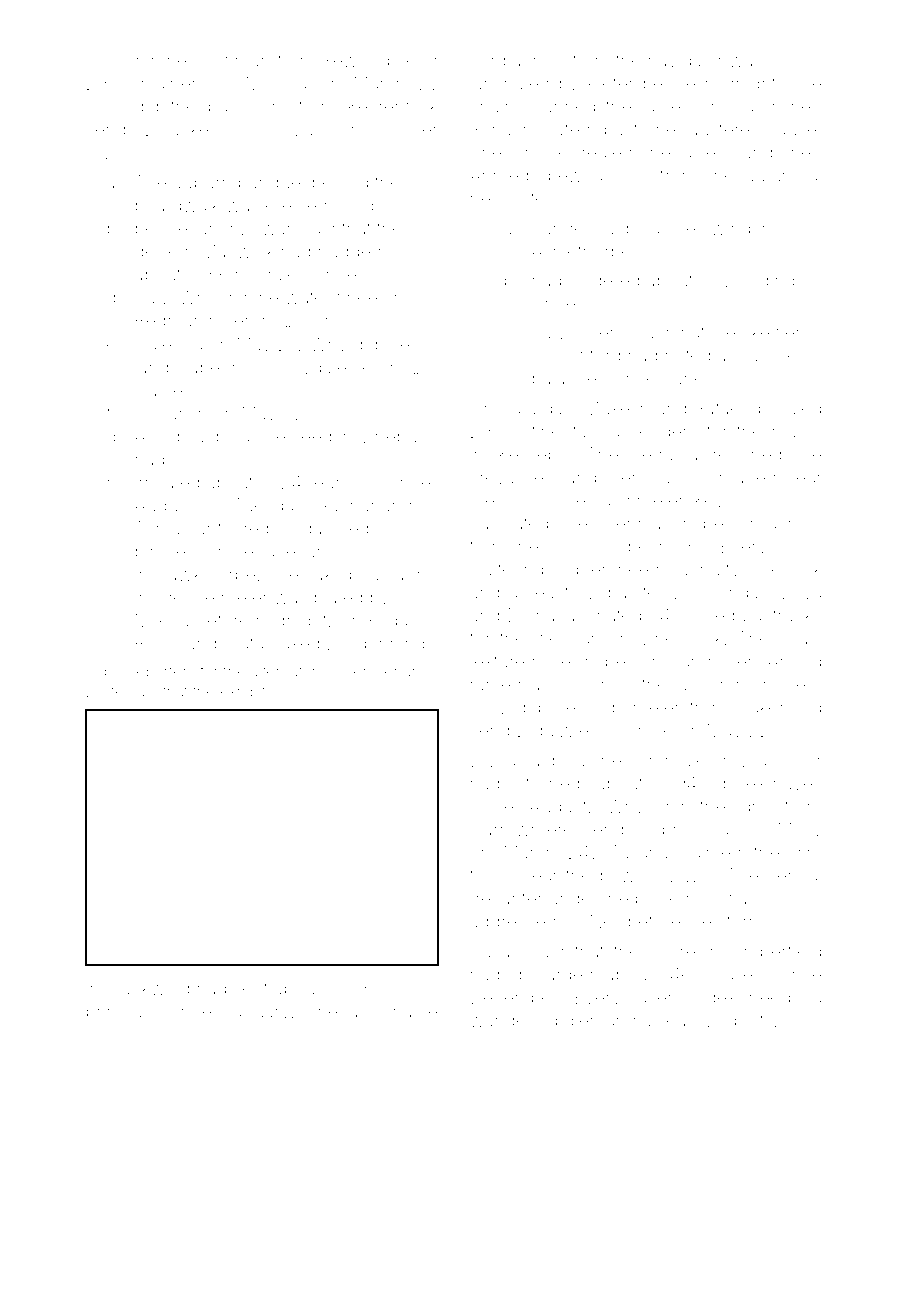 This screenshot has width=908, height=1316. I want to click on Wendleham, so click(382, 671).
